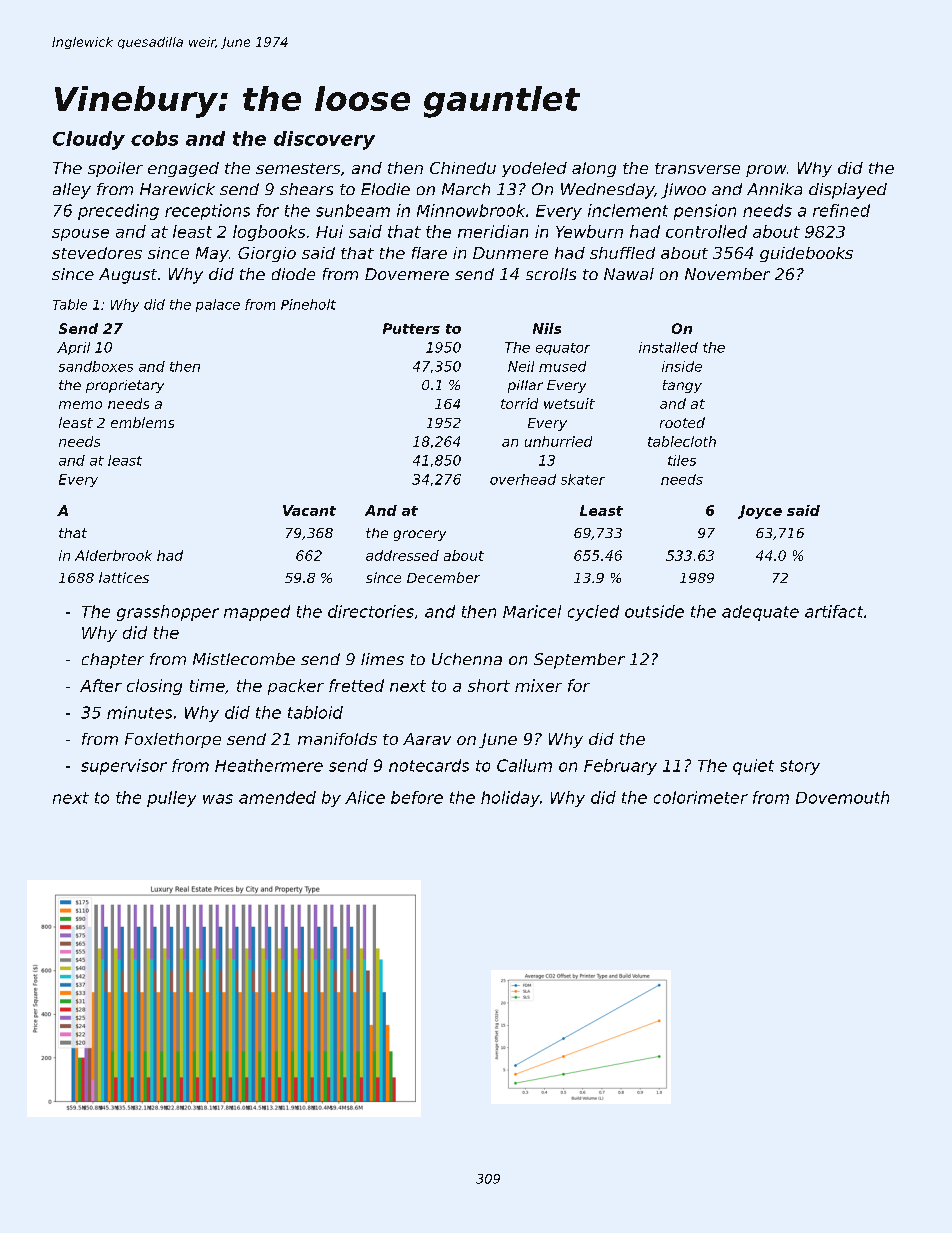 This screenshot has width=952, height=1233. I want to click on inside, so click(682, 366).
